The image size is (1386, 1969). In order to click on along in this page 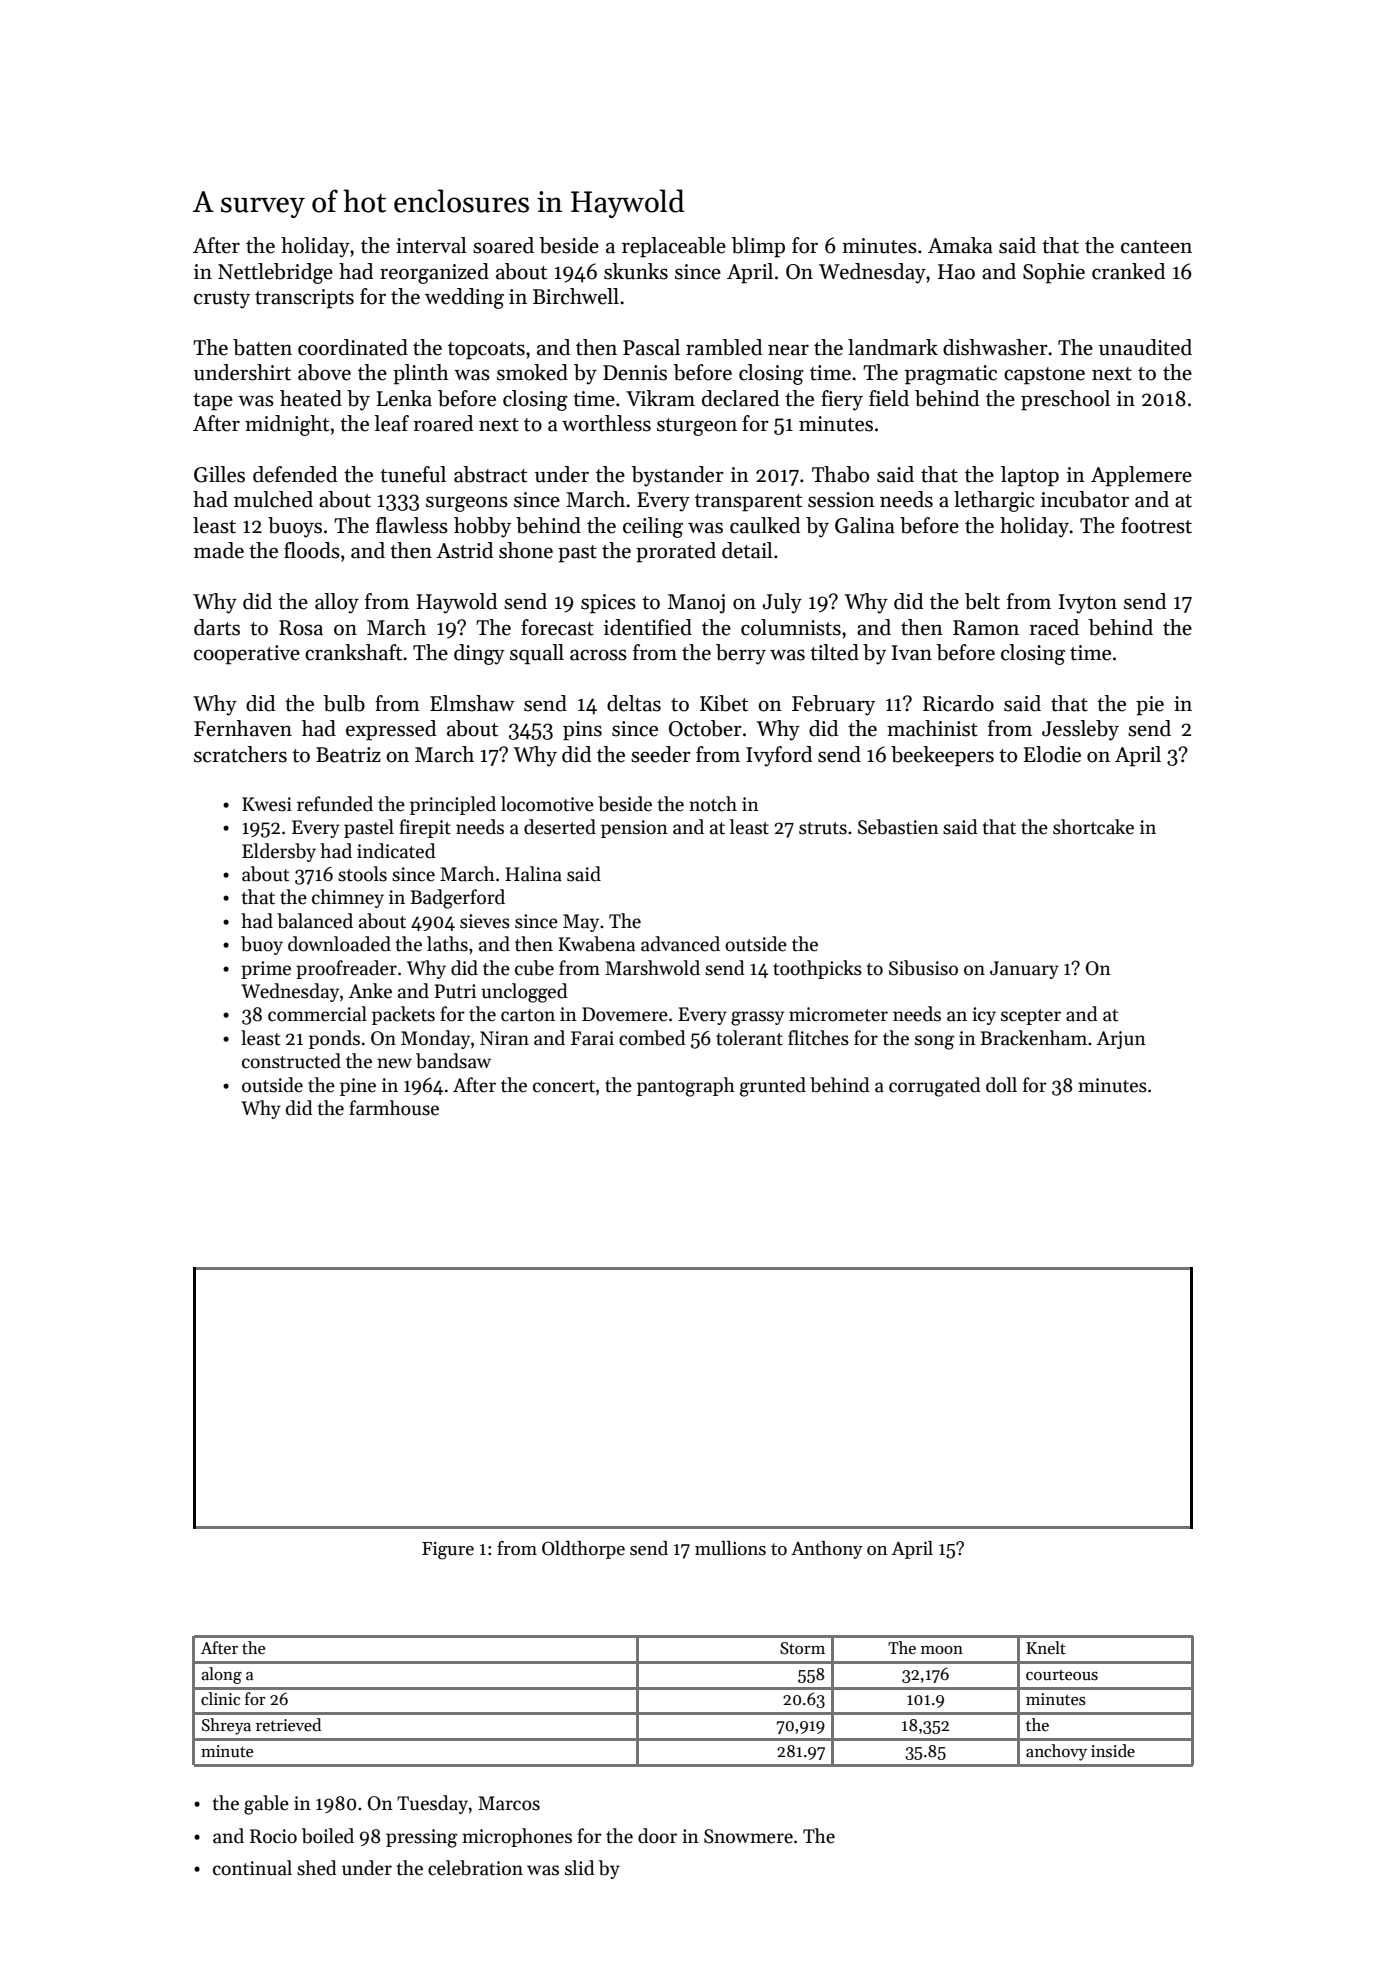, I will do `click(221, 1675)`.
